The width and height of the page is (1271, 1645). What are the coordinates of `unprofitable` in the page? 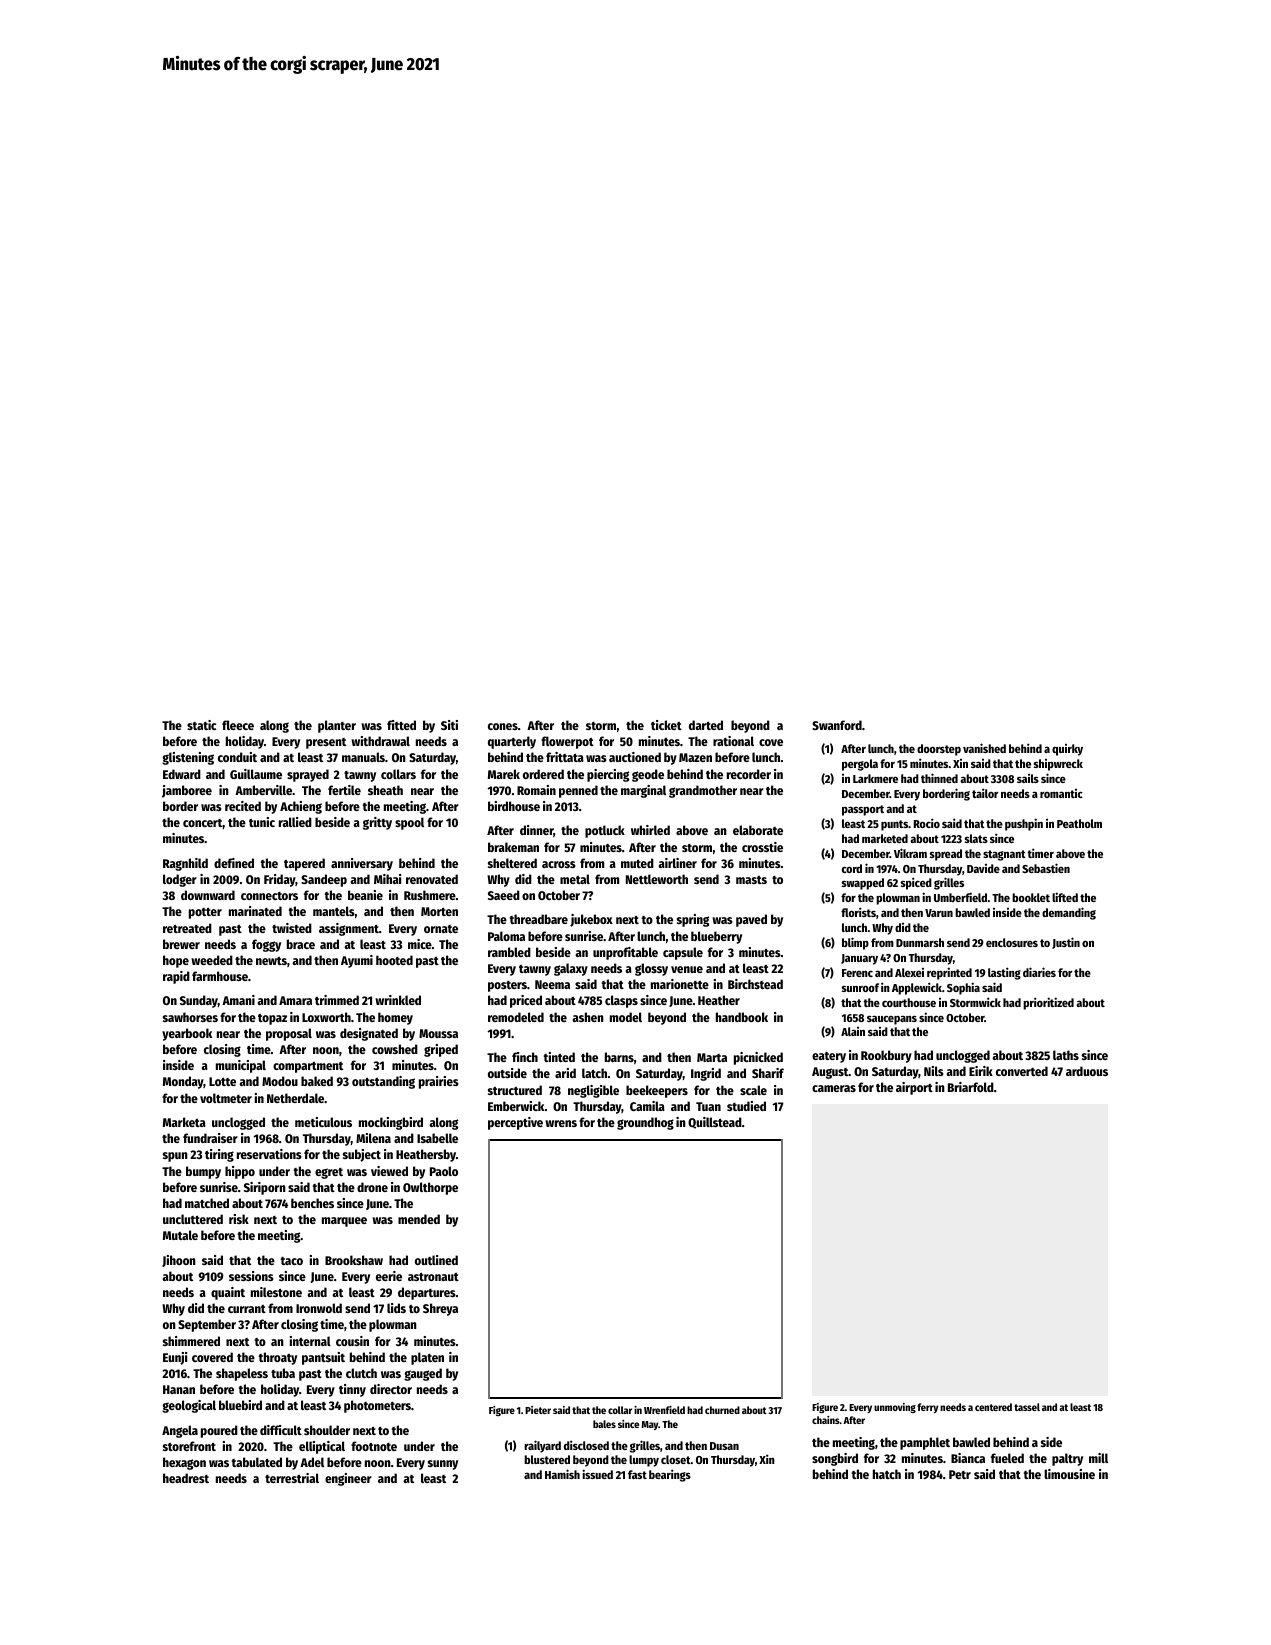 It's located at (625, 953).
